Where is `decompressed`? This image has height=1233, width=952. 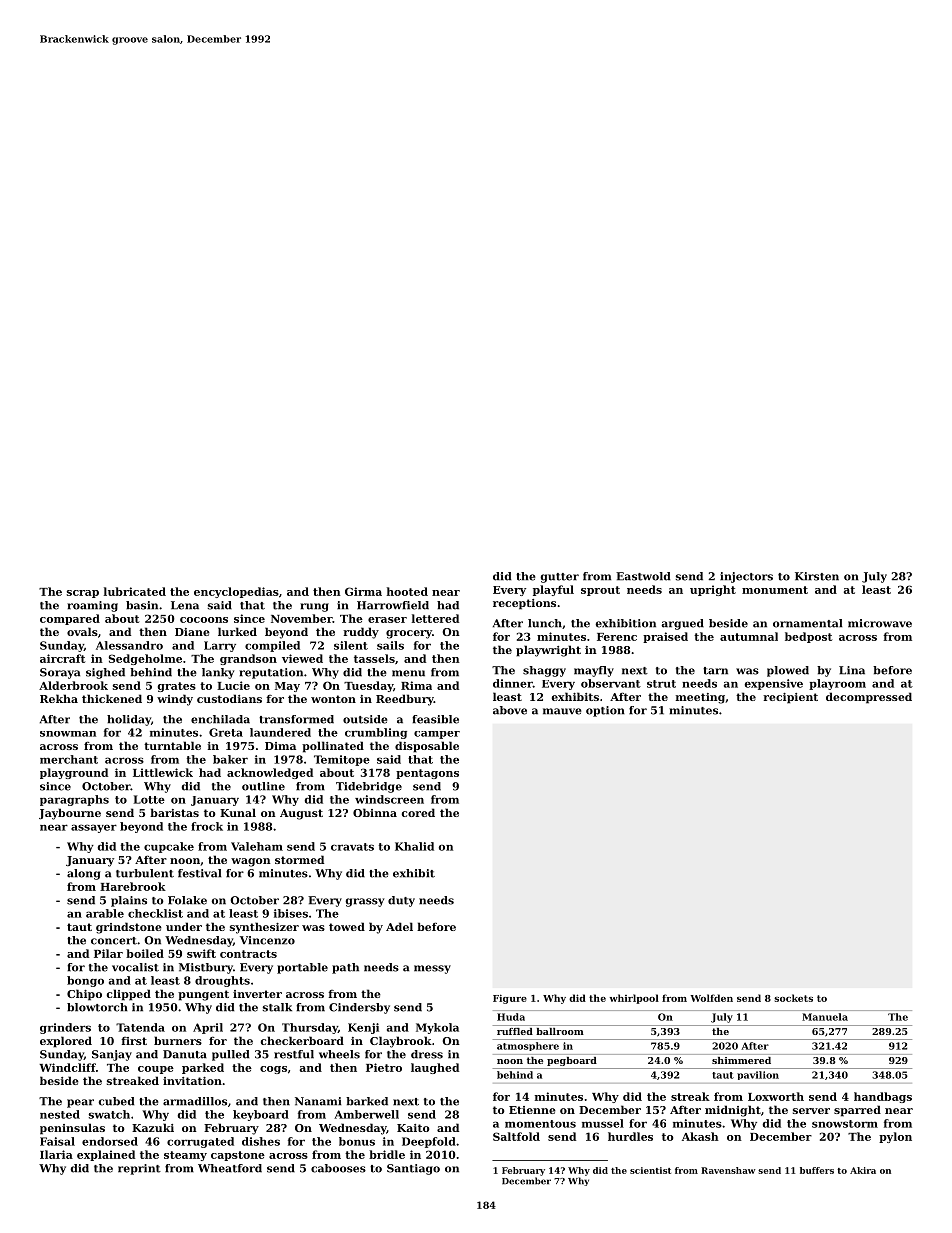
decompressed is located at coordinates (869, 698).
